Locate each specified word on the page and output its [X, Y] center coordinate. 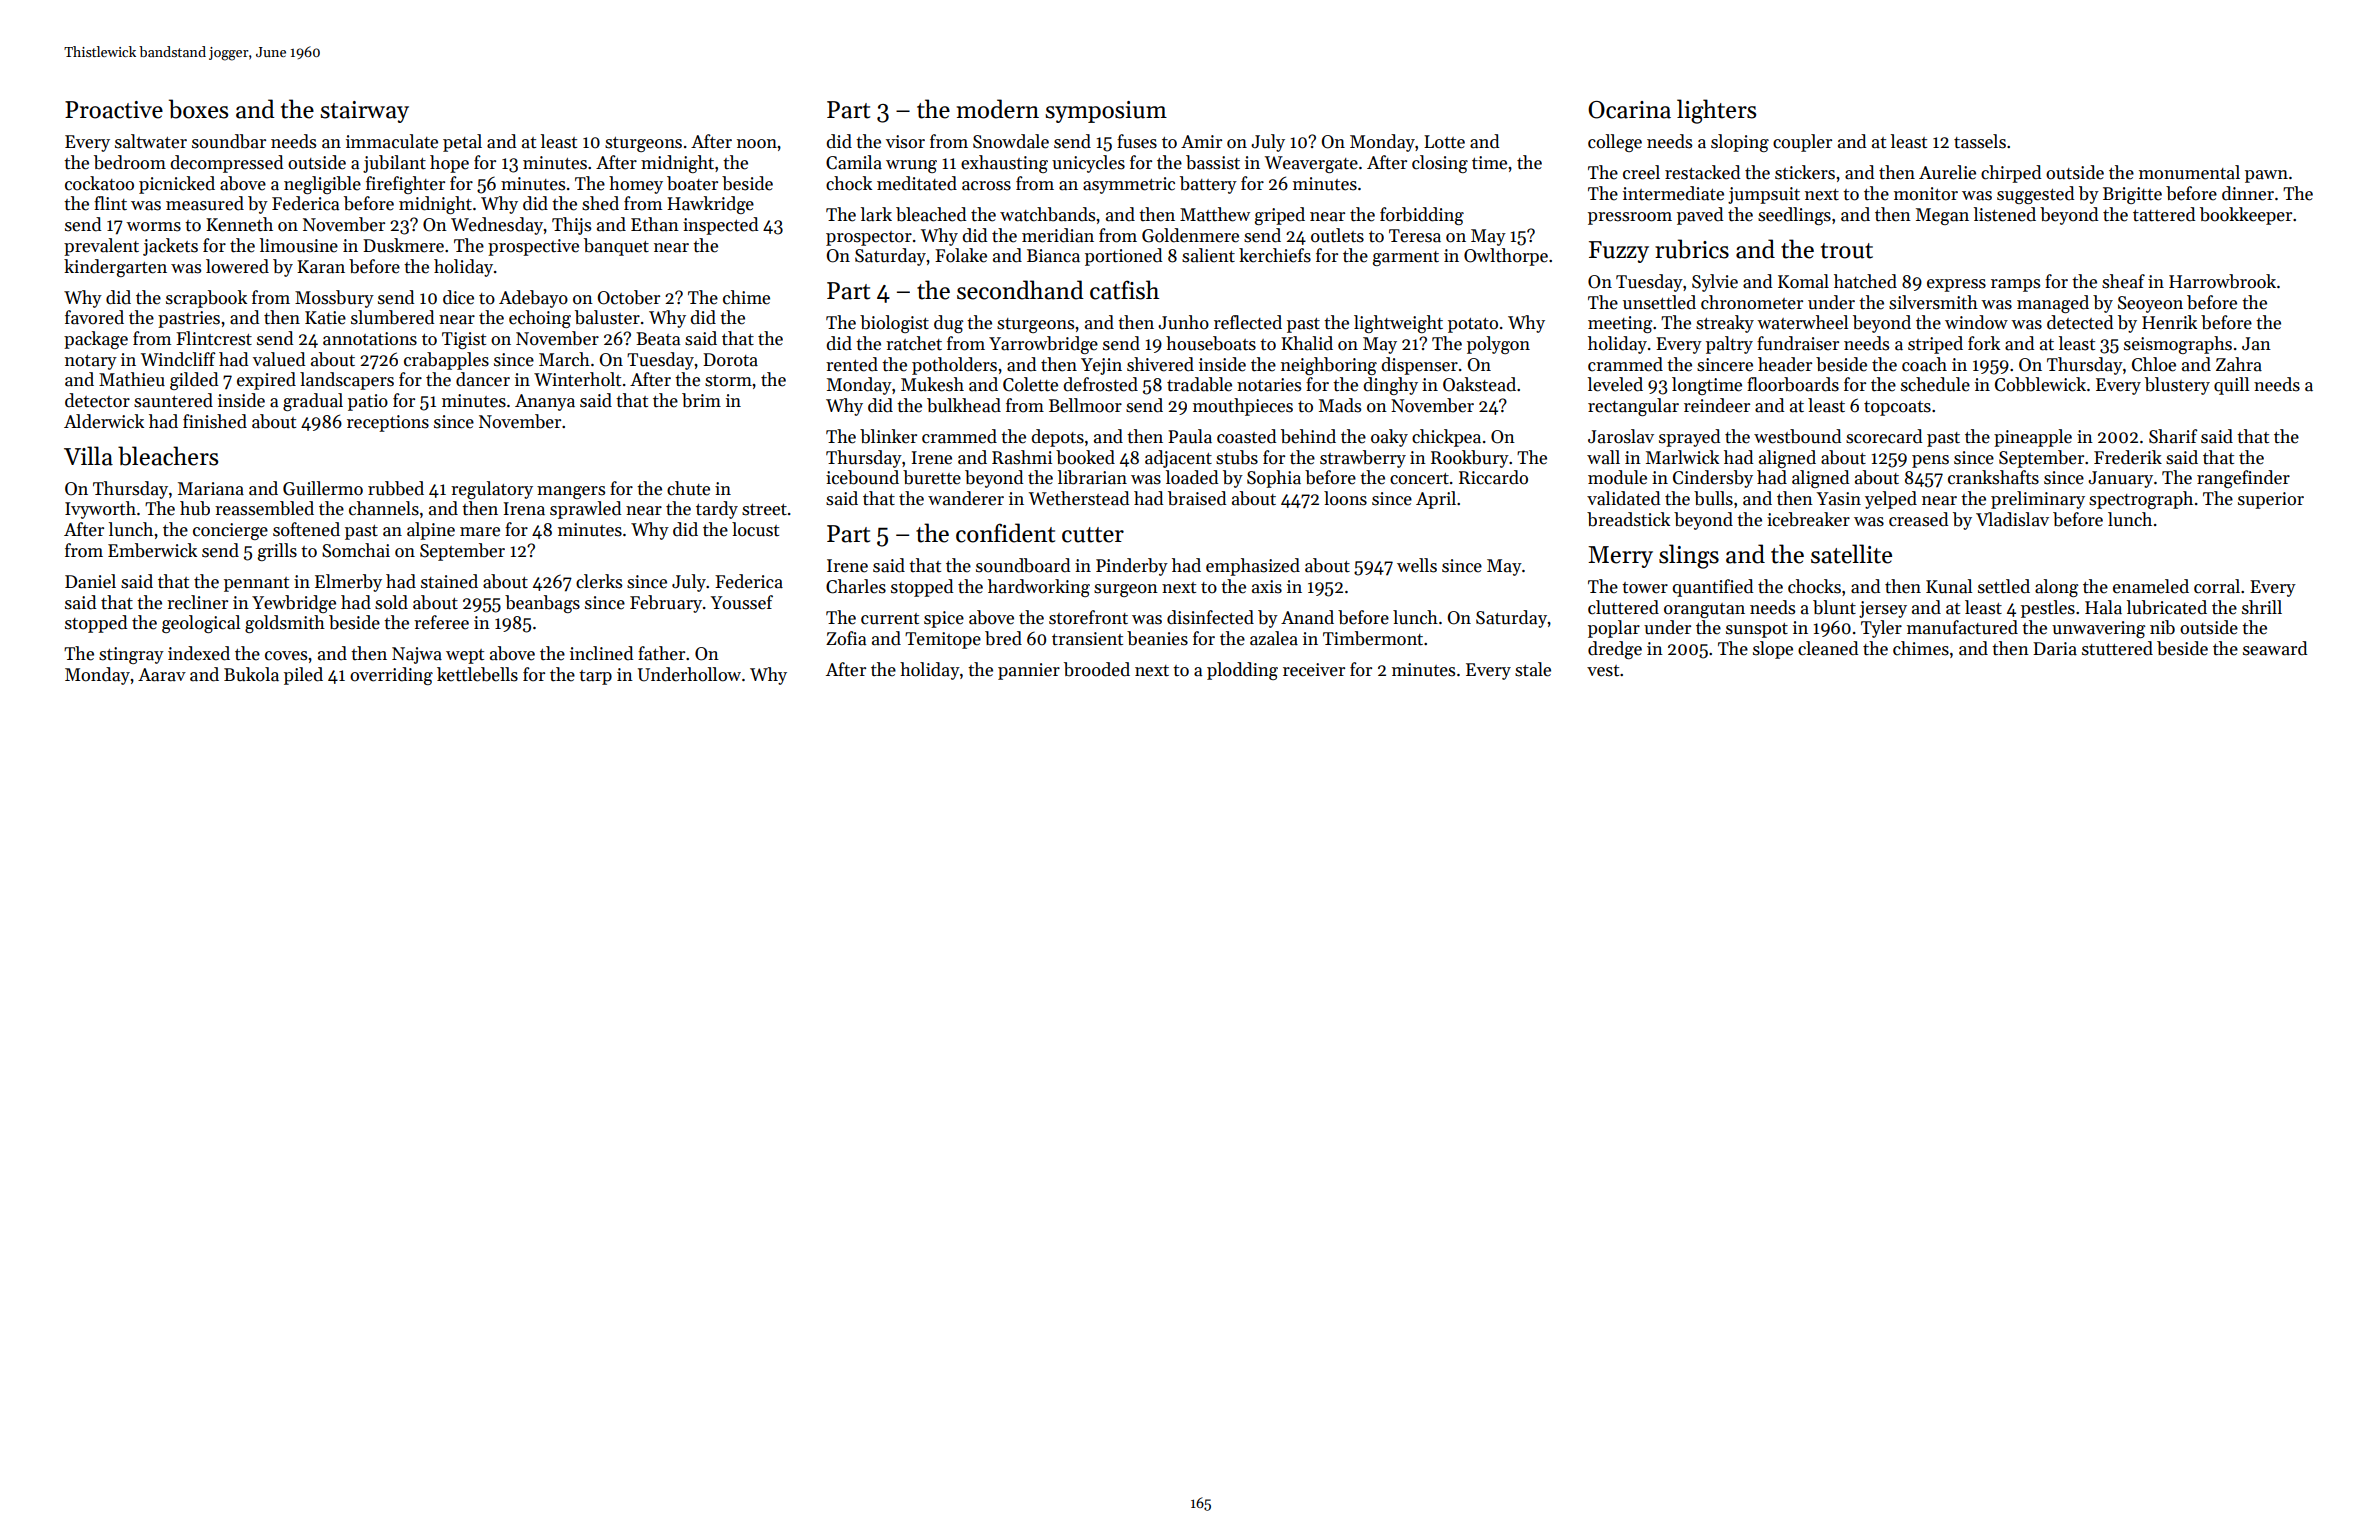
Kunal [1949, 586]
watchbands [1047, 214]
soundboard [1023, 565]
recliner [197, 602]
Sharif [2173, 436]
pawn [2266, 176]
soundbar [229, 141]
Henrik [2169, 322]
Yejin [1101, 366]
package [96, 340]
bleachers [168, 456]
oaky [1389, 438]
